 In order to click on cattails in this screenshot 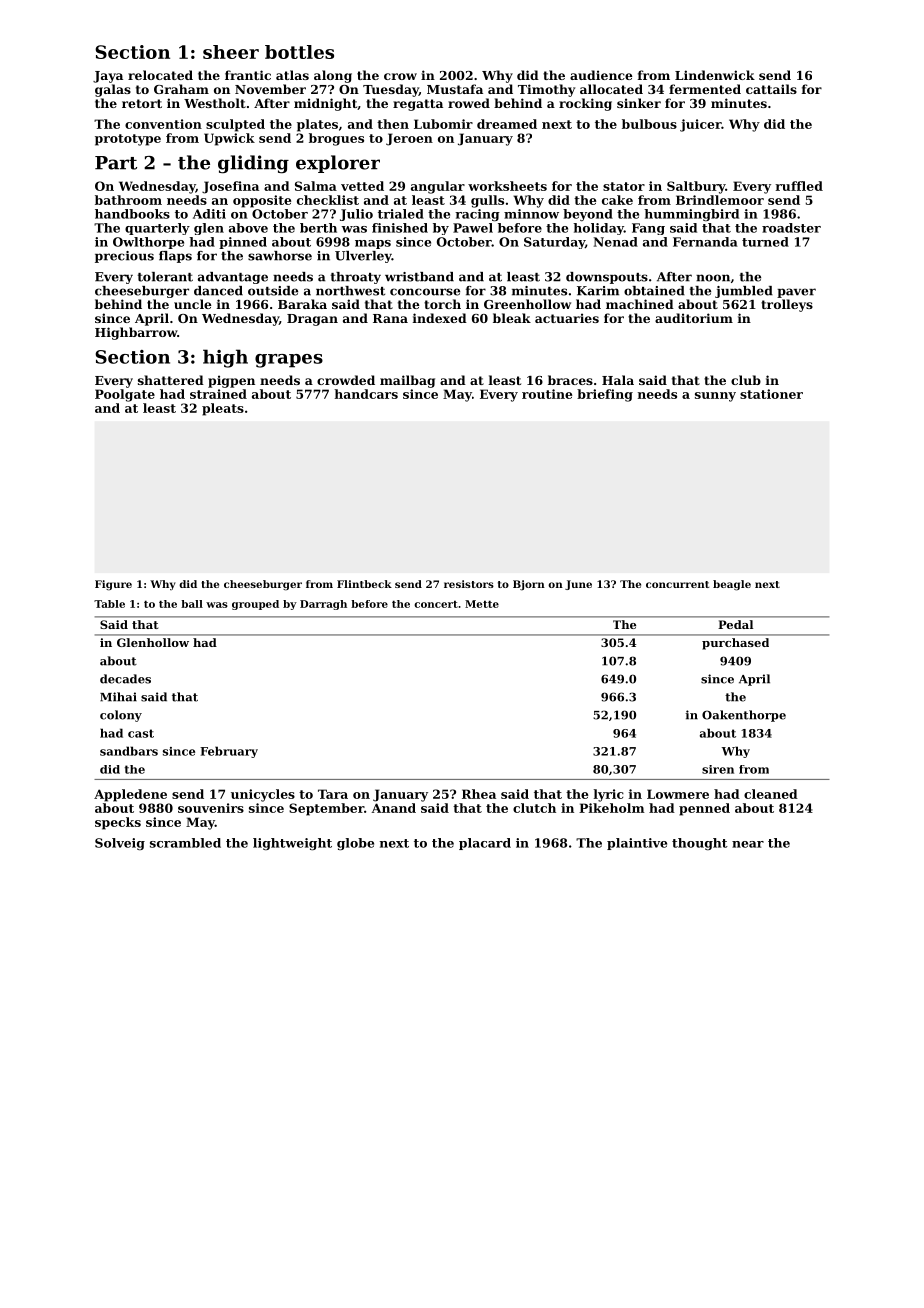, I will do `click(771, 89)`.
